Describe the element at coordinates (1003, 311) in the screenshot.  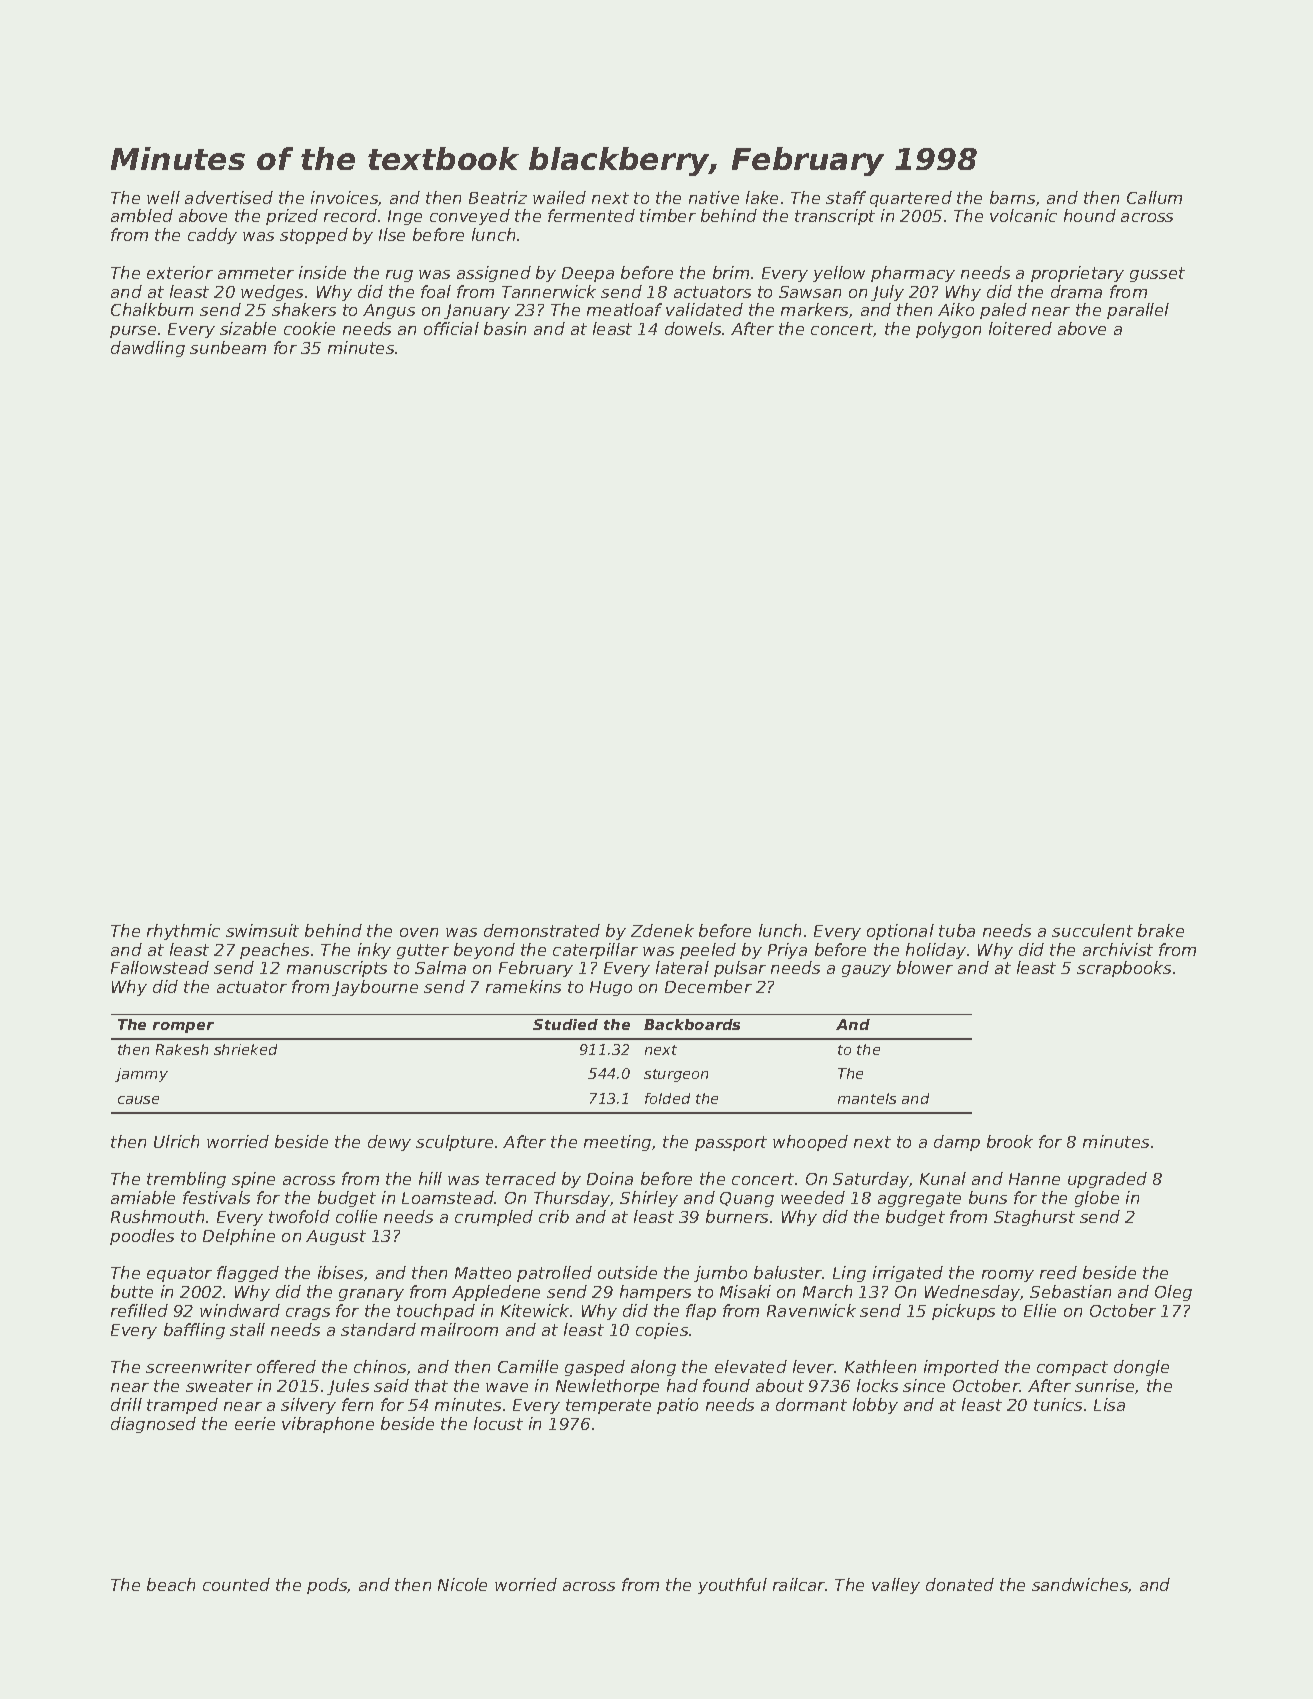
I see `paled` at that location.
